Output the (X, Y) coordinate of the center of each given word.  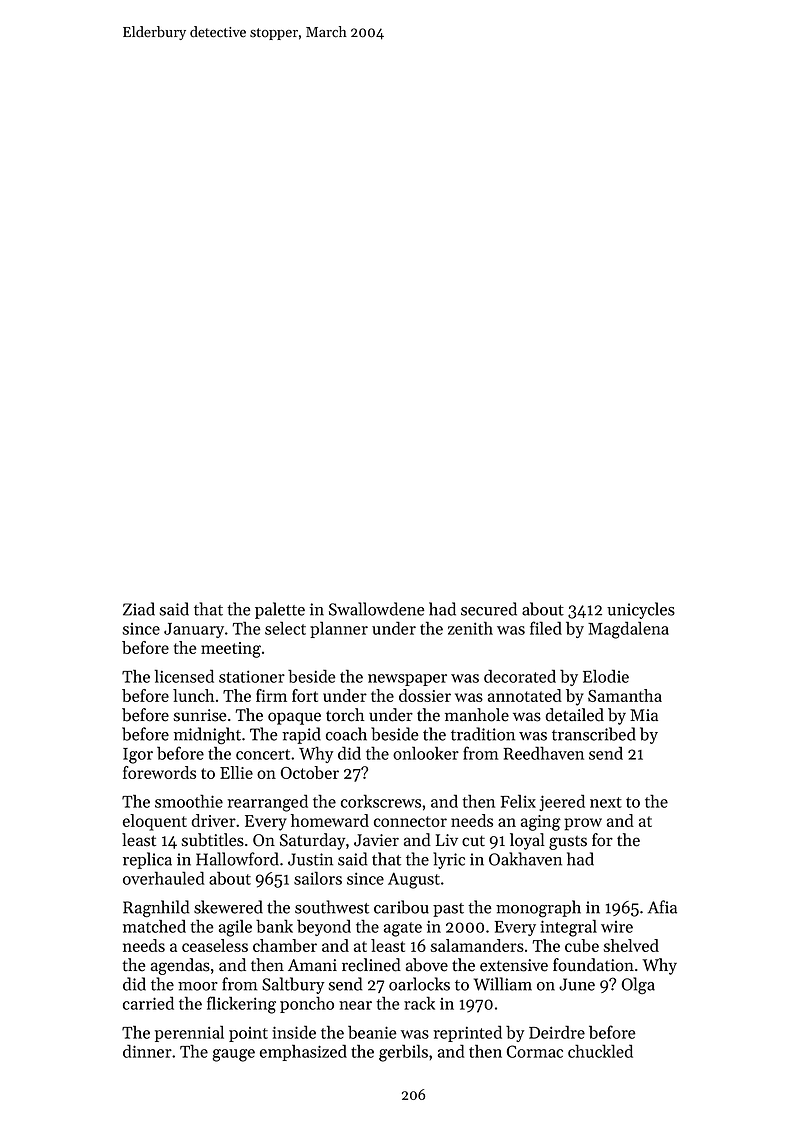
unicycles (641, 610)
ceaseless (215, 945)
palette (280, 610)
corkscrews (381, 801)
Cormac (535, 1051)
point (248, 1034)
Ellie (236, 772)
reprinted (467, 1034)
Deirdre (557, 1032)
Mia (644, 715)
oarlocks (419, 984)
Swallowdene (377, 609)
